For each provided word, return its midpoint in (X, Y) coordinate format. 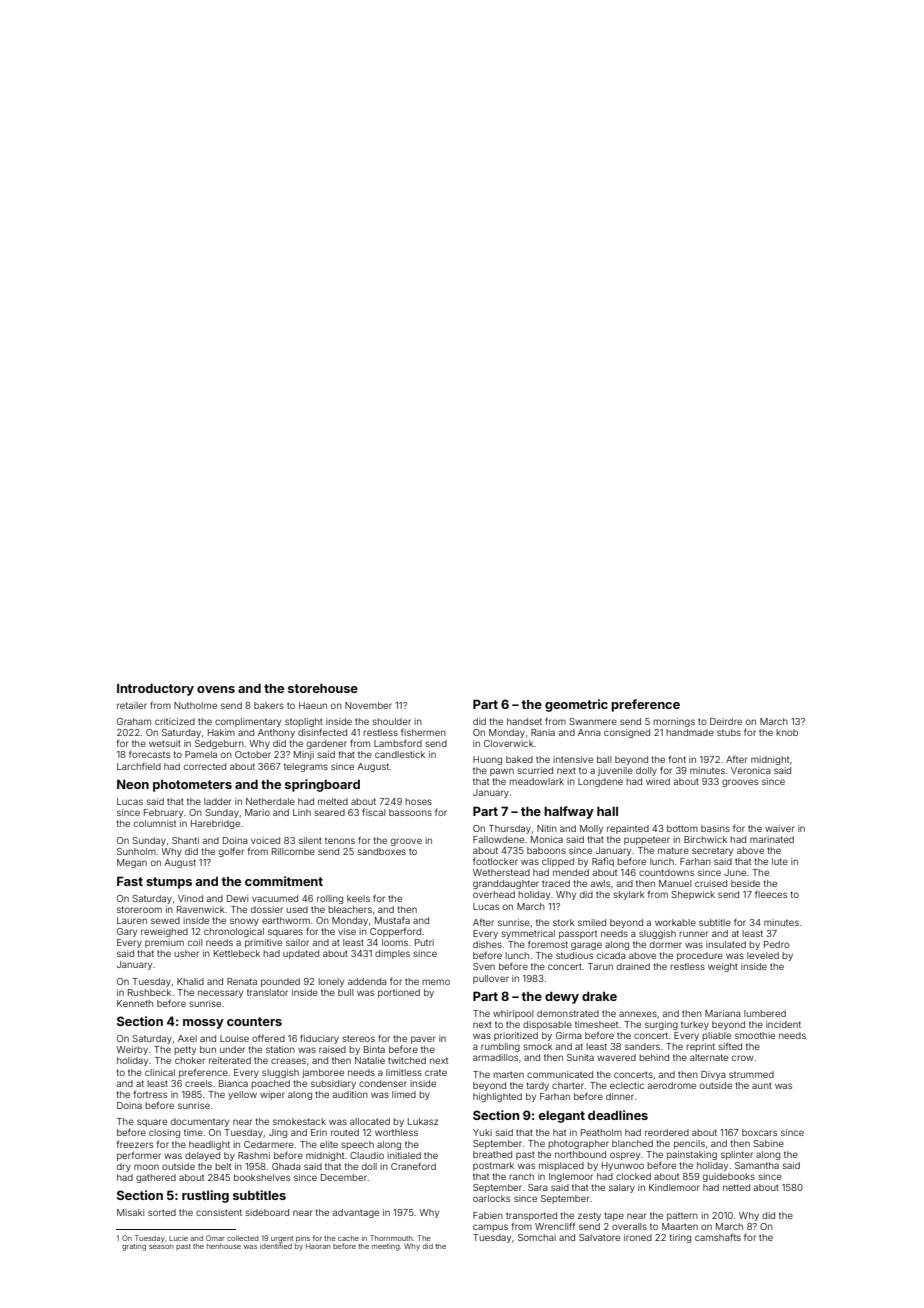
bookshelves (262, 1177)
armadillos (495, 1057)
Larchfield (139, 766)
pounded (280, 982)
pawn (502, 772)
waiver (779, 828)
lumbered (765, 1013)
